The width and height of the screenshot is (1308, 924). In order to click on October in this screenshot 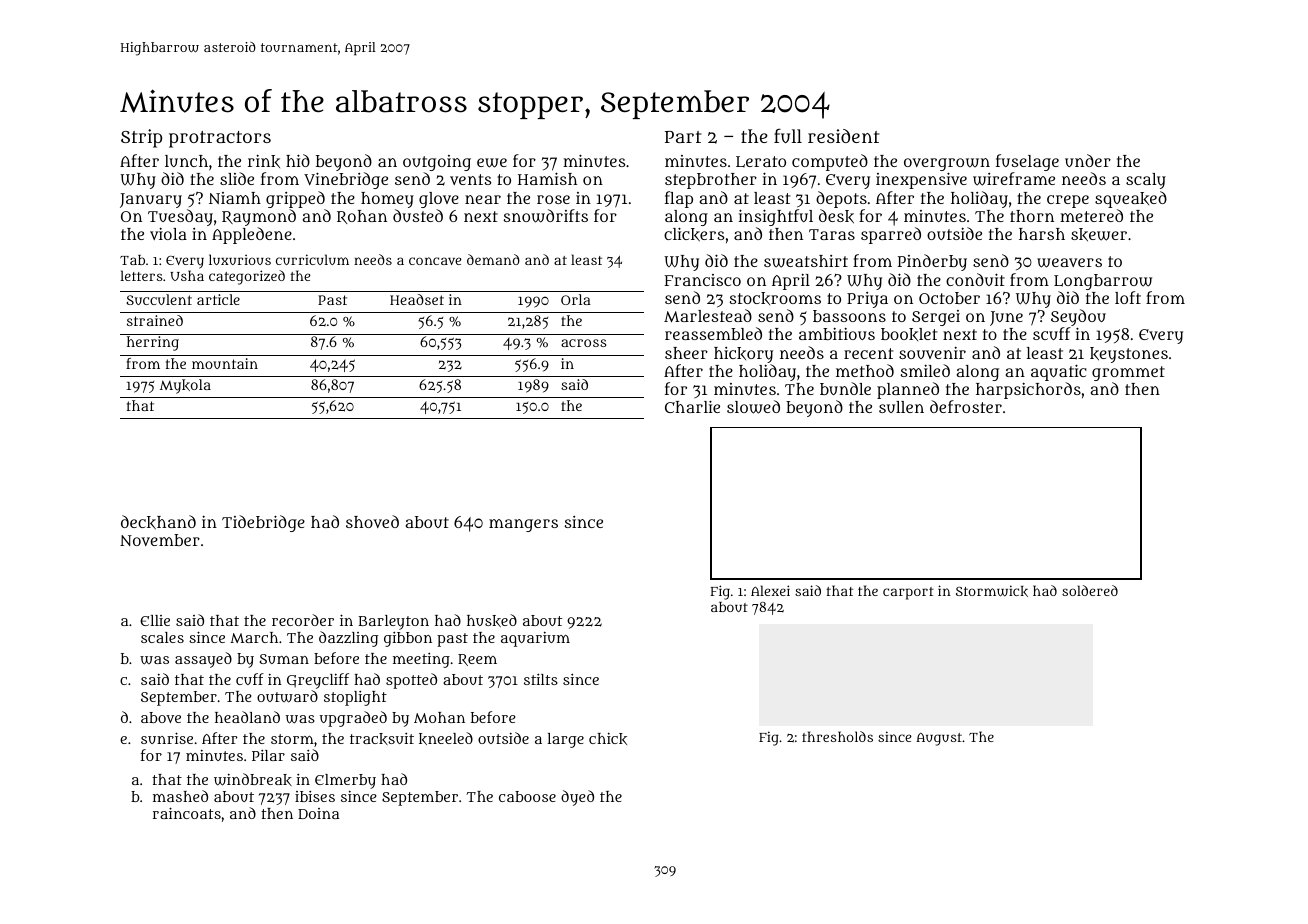, I will do `click(949, 298)`.
